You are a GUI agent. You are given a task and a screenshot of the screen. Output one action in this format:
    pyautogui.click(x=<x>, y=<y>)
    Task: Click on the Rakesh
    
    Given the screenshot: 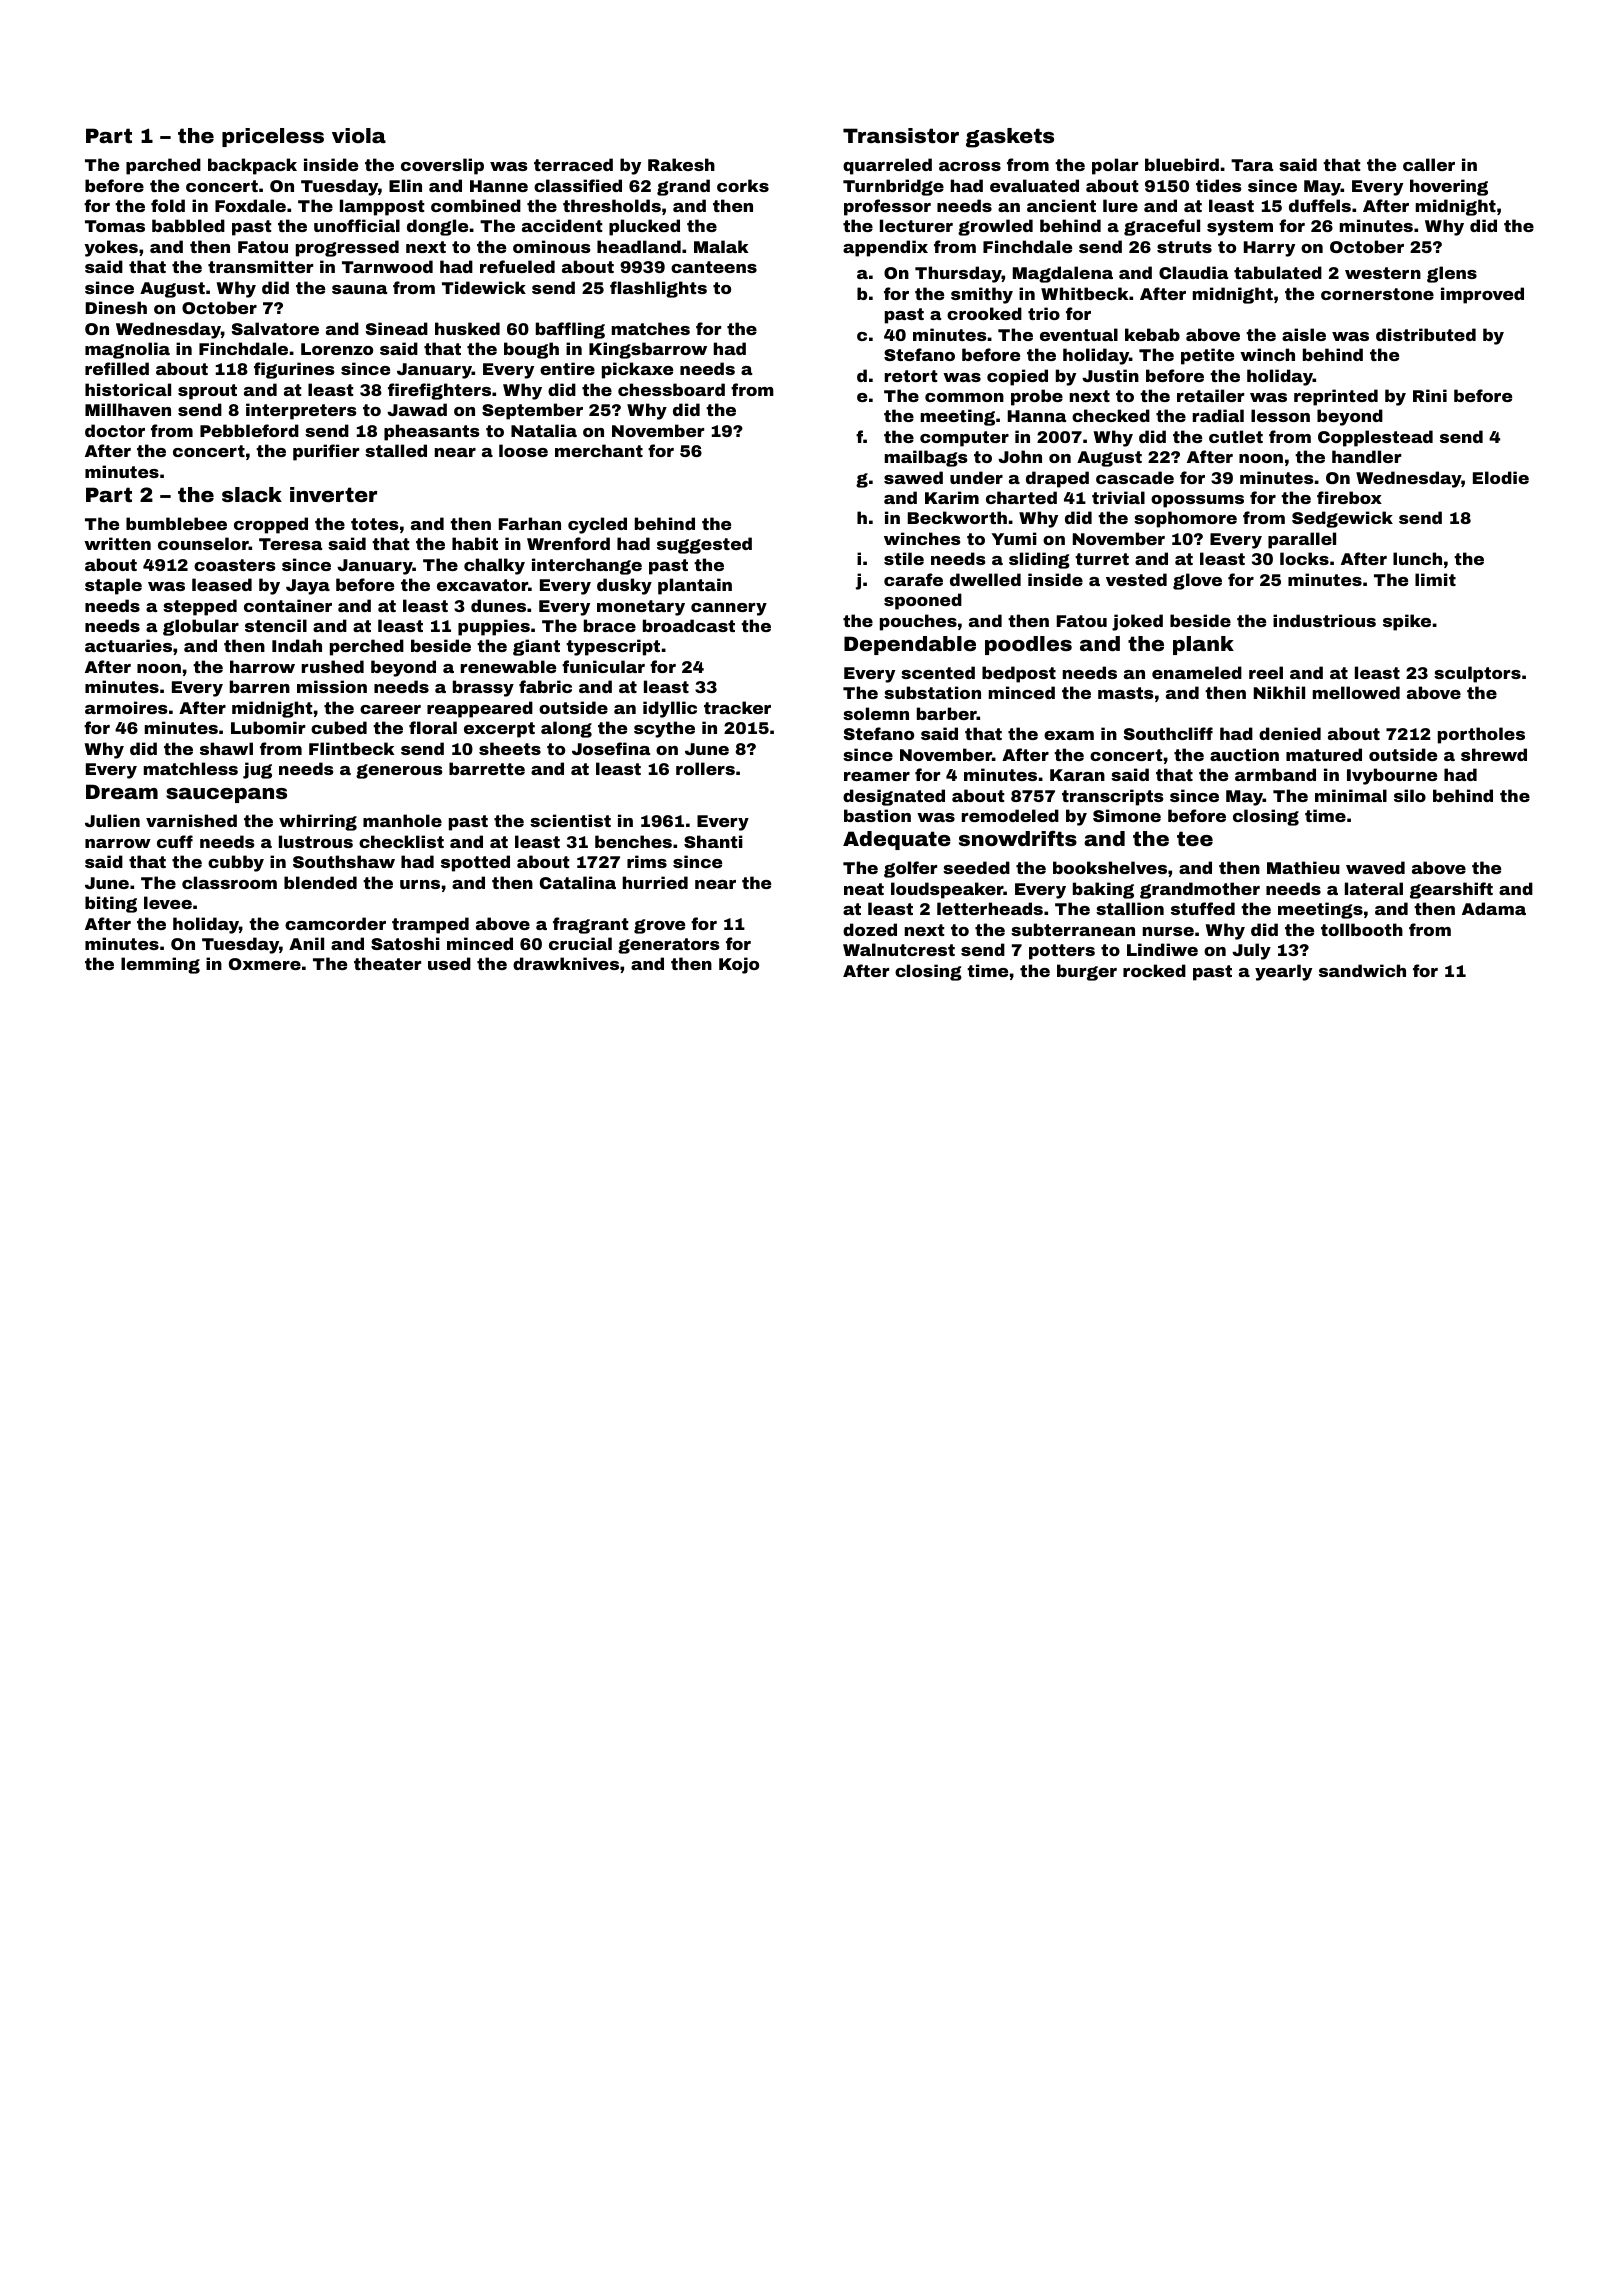 What is the action you would take?
    pyautogui.click(x=681, y=164)
